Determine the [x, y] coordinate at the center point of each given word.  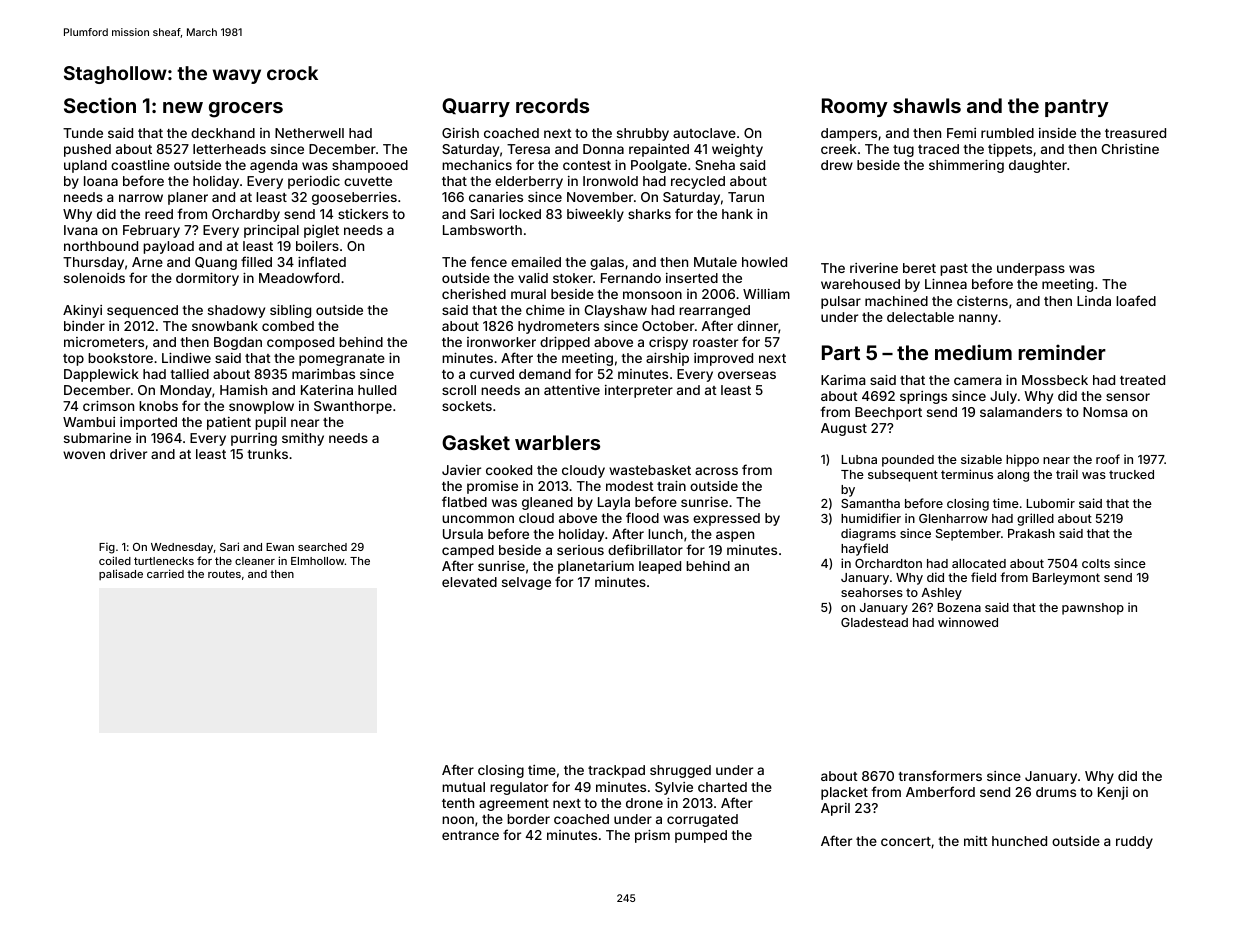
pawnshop [1093, 609]
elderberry [529, 182]
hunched [1019, 841]
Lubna [859, 459]
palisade [121, 574]
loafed [1136, 300]
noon [458, 820]
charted [722, 787]
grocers [246, 110]
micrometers [104, 342]
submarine [97, 438]
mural [528, 294]
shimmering [966, 166]
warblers [557, 442]
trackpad [616, 771]
